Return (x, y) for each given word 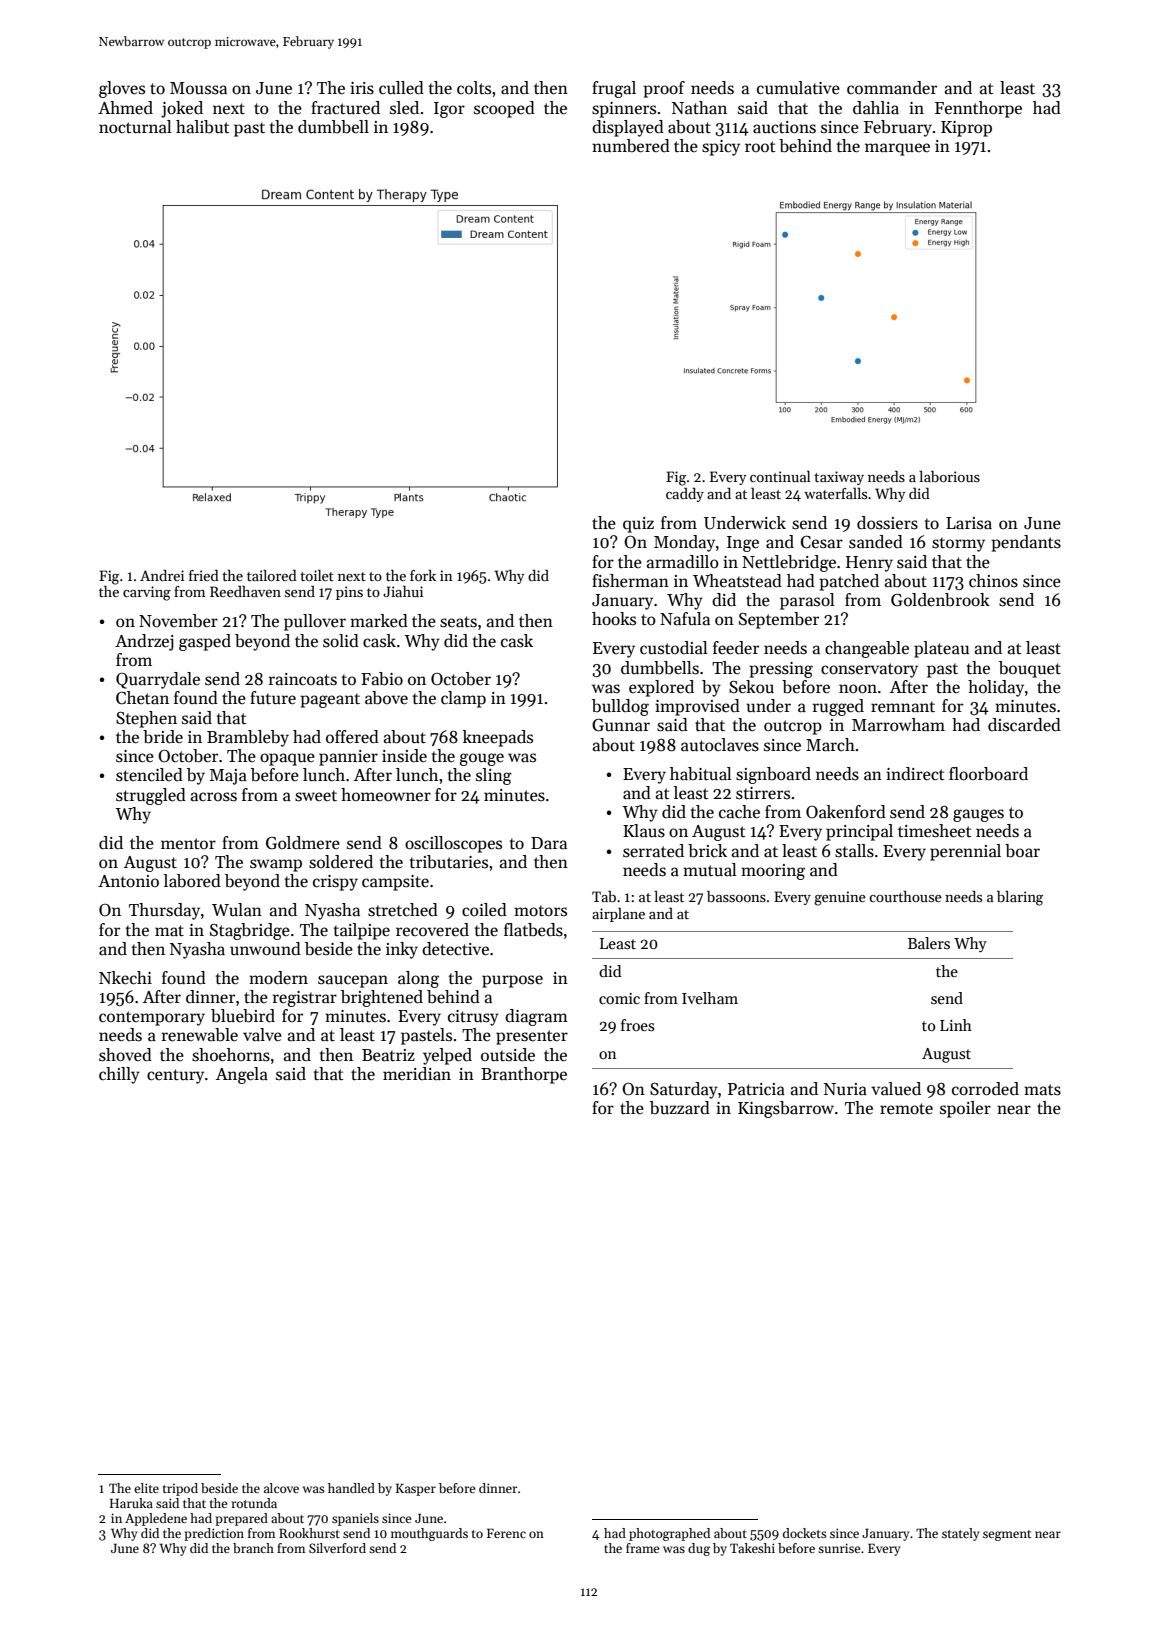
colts (474, 87)
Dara (549, 843)
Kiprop (966, 129)
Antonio (128, 881)
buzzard (680, 1108)
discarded (1024, 725)
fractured (345, 108)
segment (1007, 1535)
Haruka (131, 1503)
